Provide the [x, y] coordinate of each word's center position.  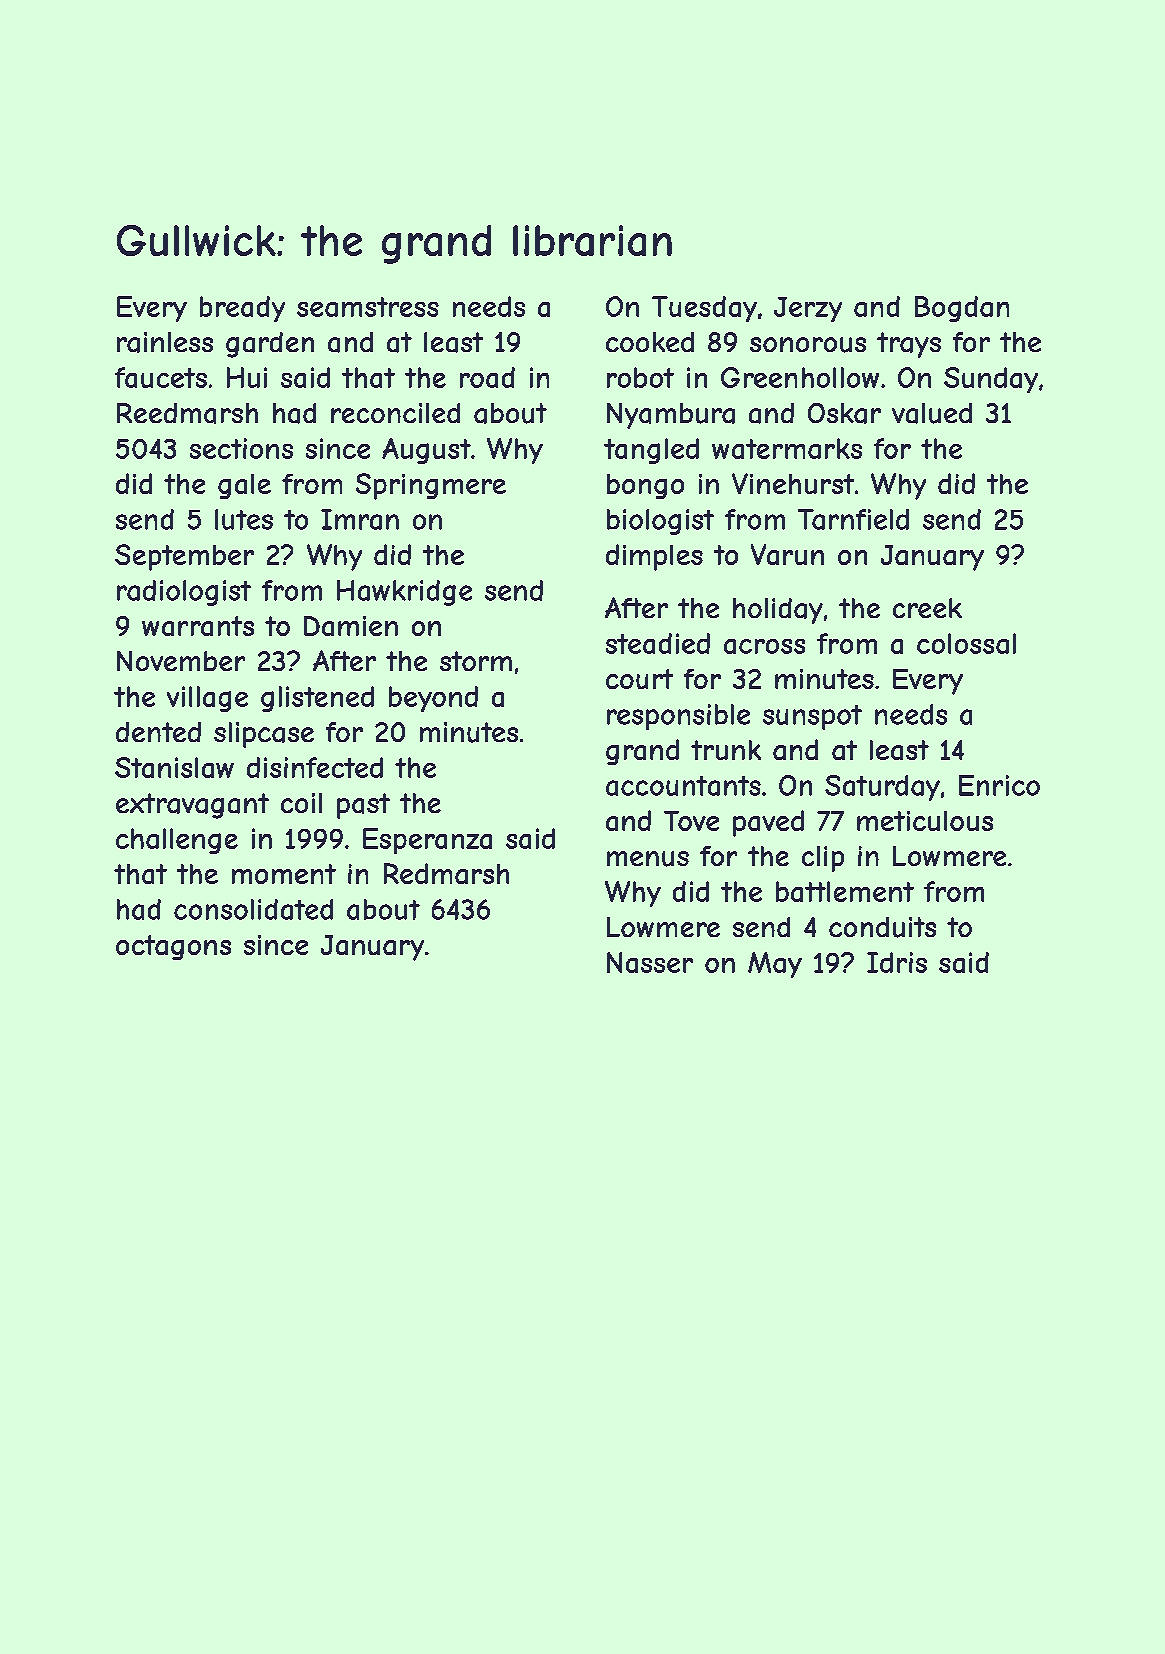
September [184, 557]
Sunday [991, 380]
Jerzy [808, 309]
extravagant [192, 806]
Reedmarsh [187, 413]
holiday [778, 611]
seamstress [368, 307]
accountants [683, 786]
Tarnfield [853, 519]
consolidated [253, 909]
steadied [658, 643]
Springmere [431, 486]
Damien [351, 626]
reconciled [395, 413]
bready [242, 309]
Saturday [882, 788]
